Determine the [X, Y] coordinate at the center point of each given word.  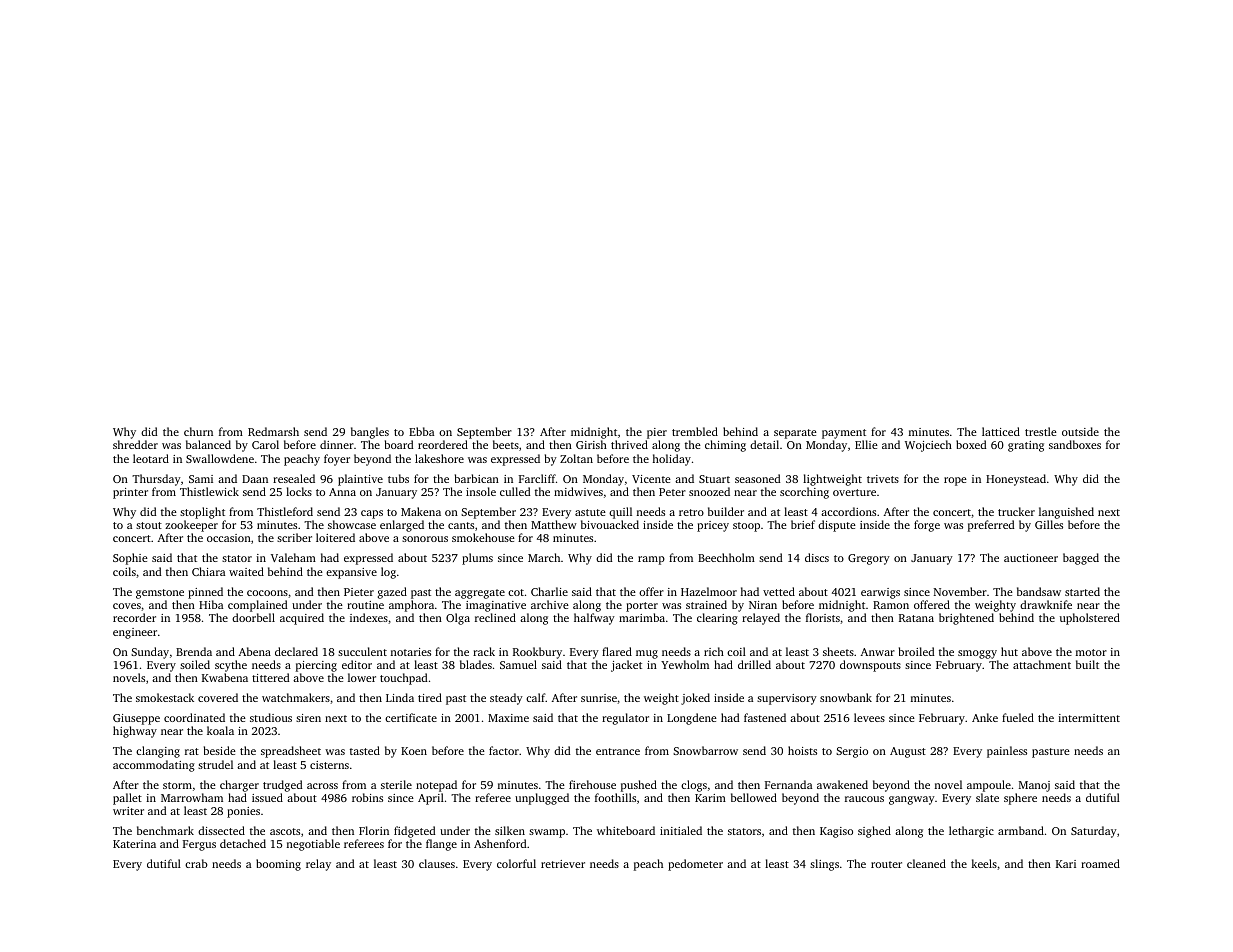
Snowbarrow [705, 750]
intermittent [1089, 718]
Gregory [869, 559]
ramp [651, 560]
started [1082, 591]
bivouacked [610, 524]
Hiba [211, 604]
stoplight [202, 513]
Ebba [421, 431]
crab [196, 863]
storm [177, 785]
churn [198, 431]
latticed [1001, 431]
